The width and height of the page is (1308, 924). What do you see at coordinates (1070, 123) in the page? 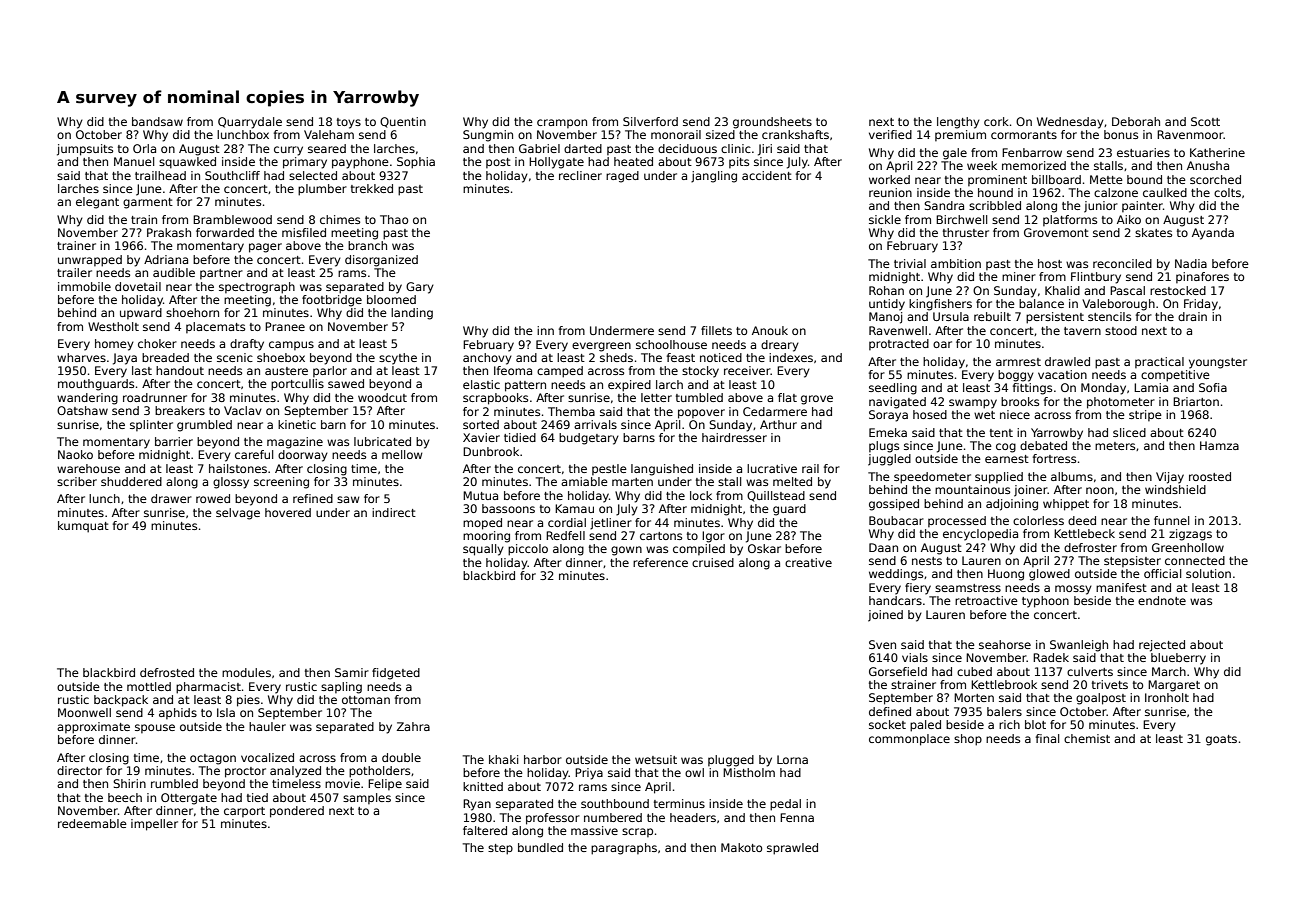
I see `Wednesday` at bounding box center [1070, 123].
